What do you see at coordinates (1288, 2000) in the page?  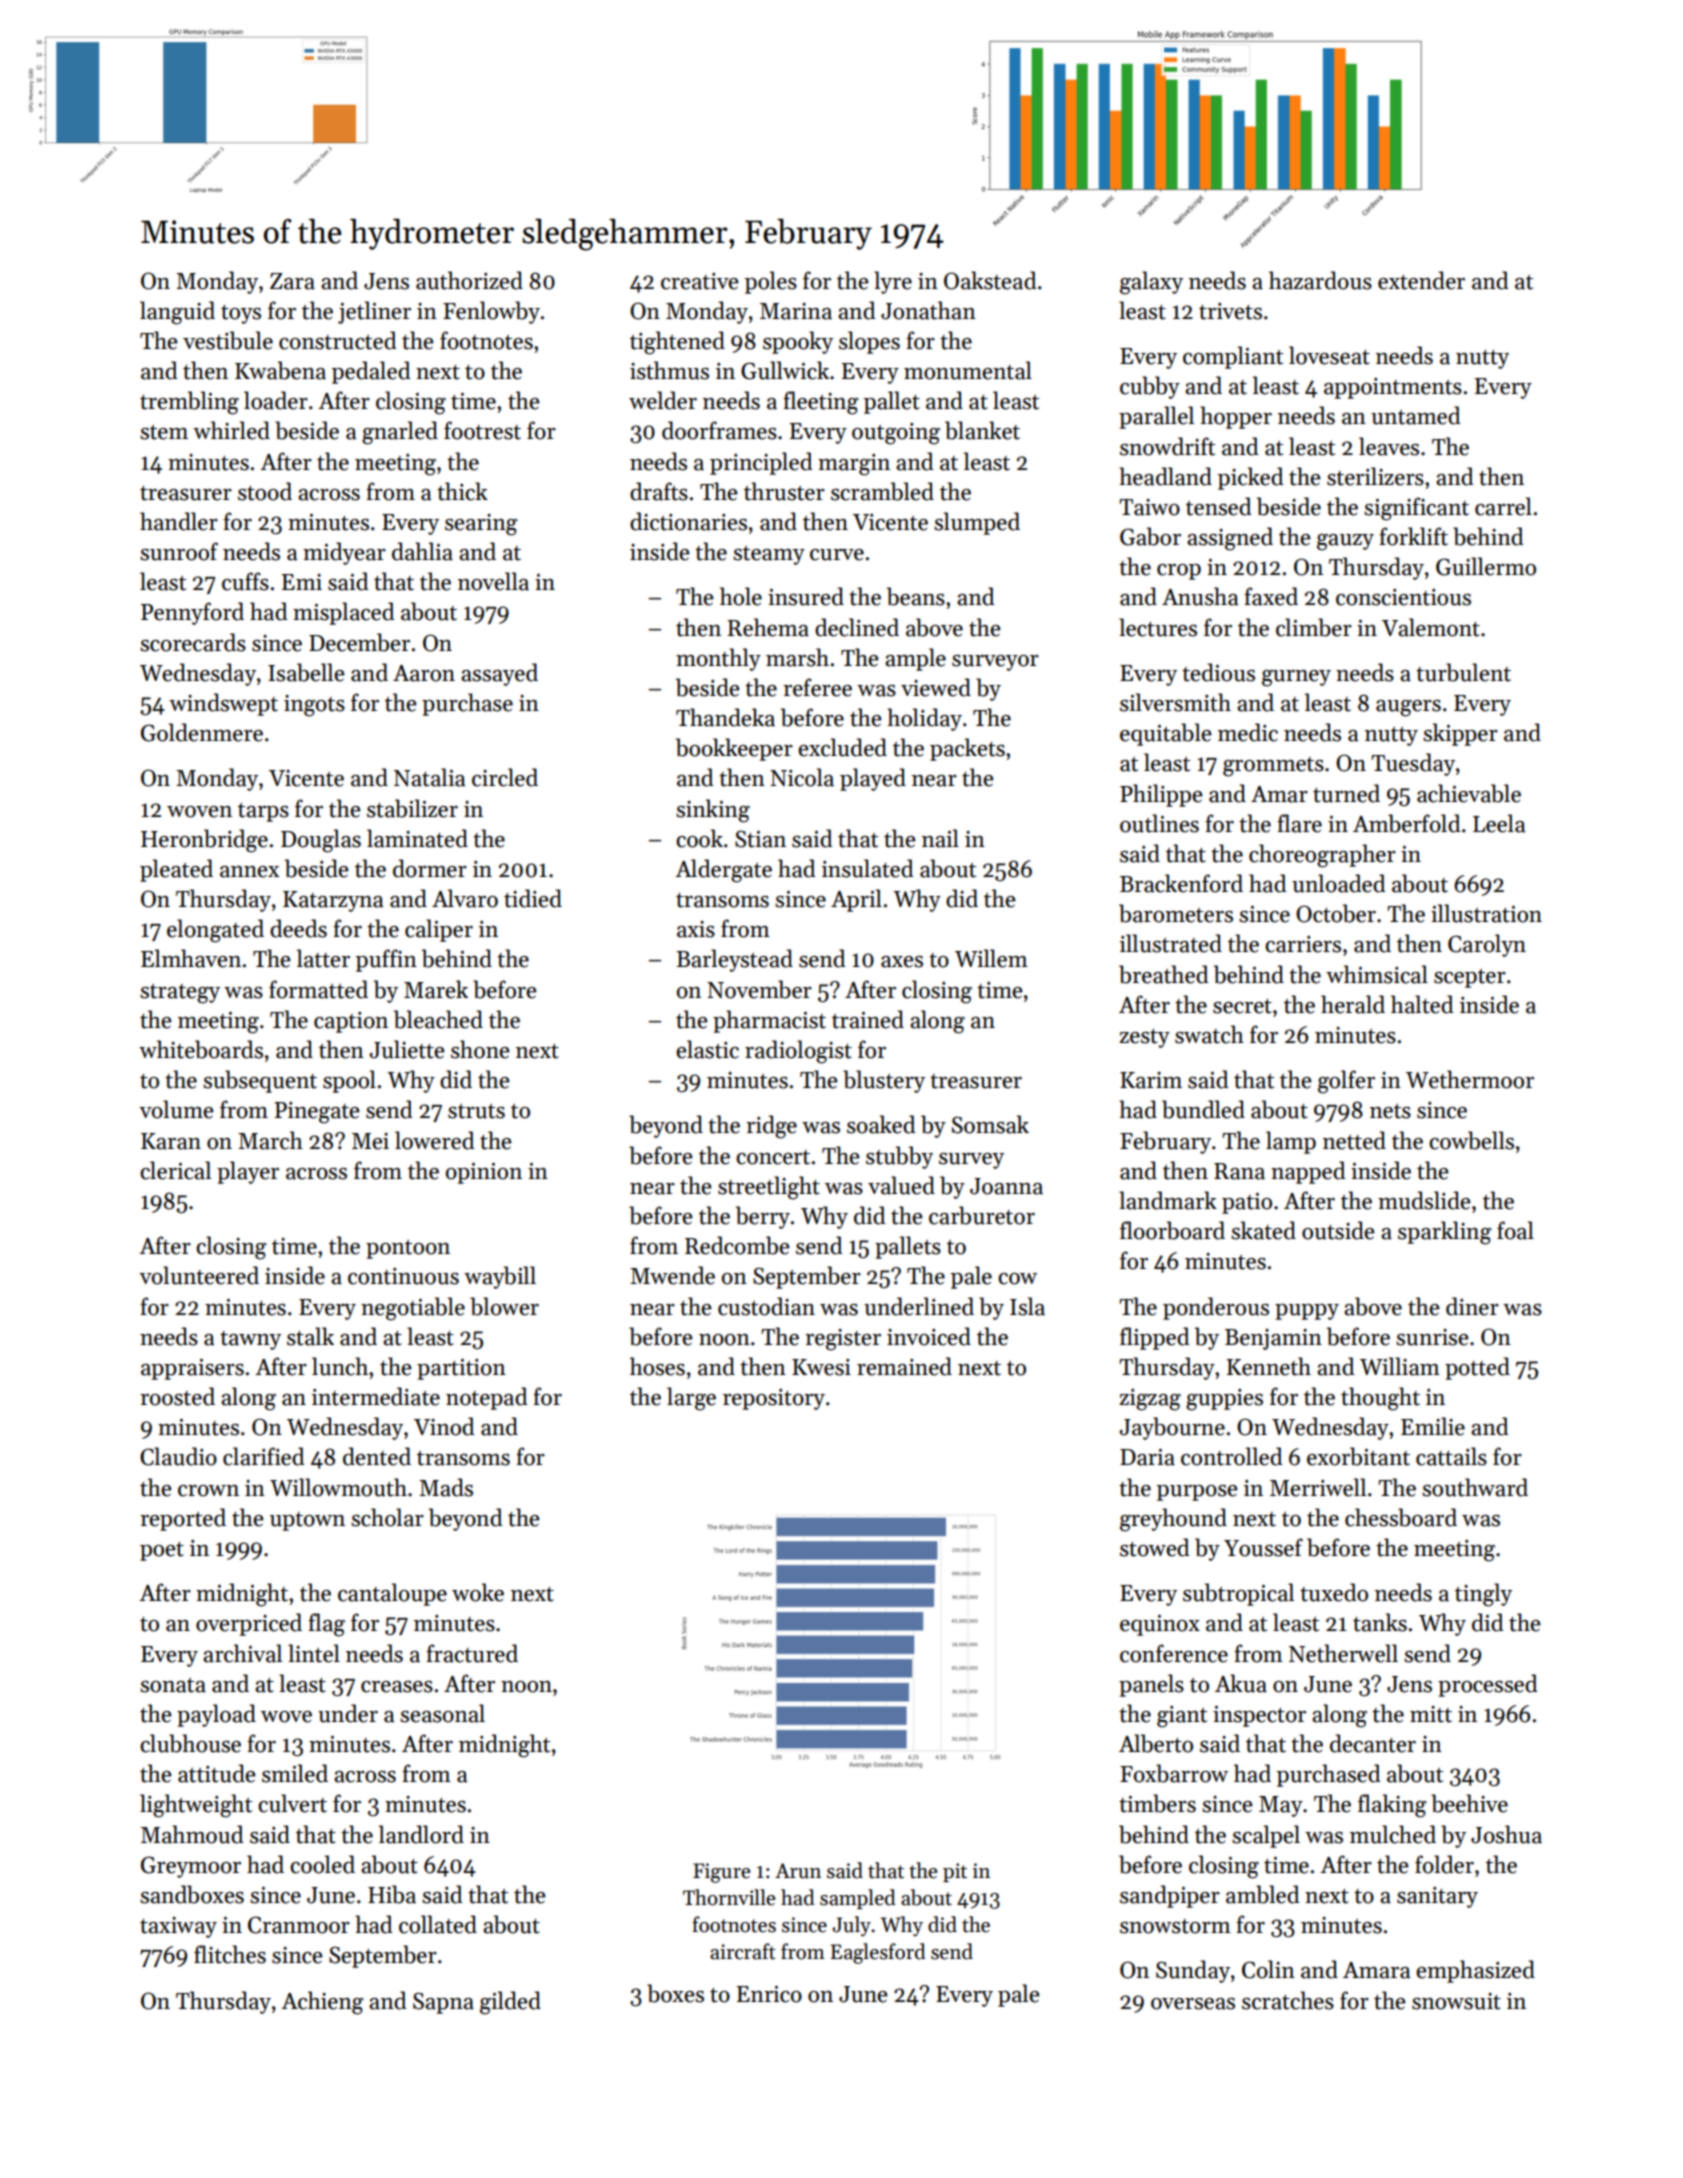 I see `scratches` at bounding box center [1288, 2000].
